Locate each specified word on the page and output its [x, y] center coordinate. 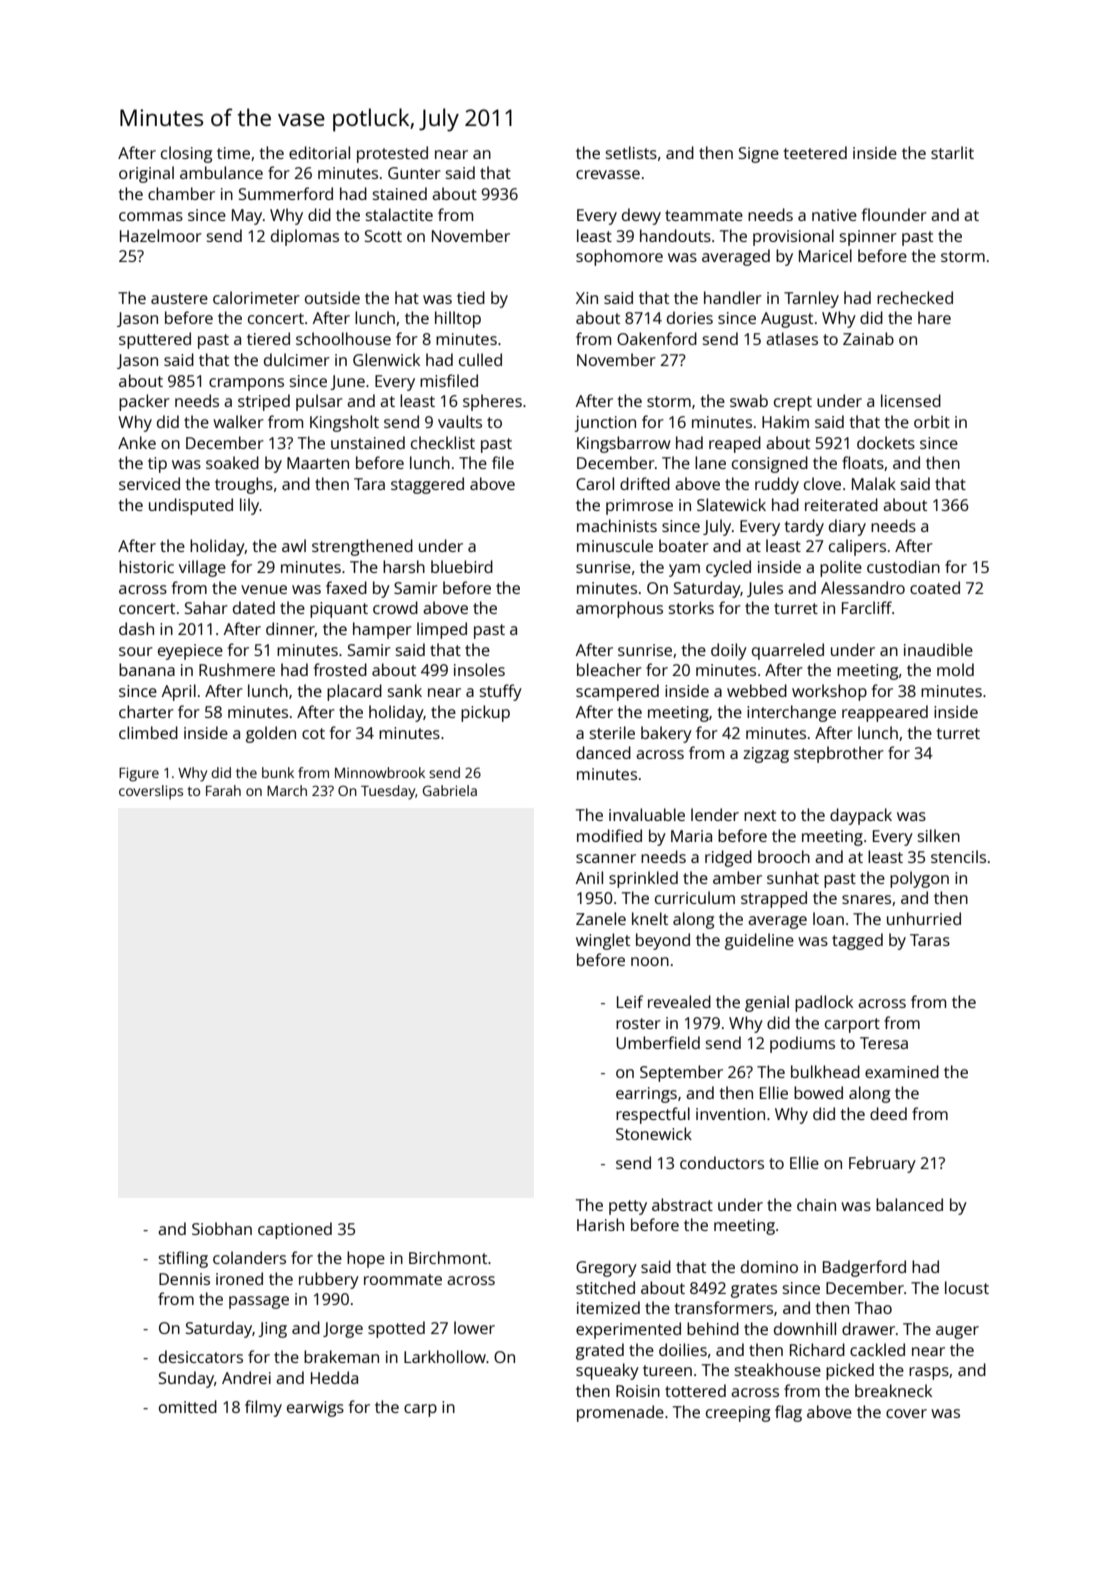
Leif [630, 1001]
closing [186, 154]
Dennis [184, 1279]
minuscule [615, 545]
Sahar [206, 607]
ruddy [777, 485]
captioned [295, 1230]
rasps [929, 1373]
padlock [824, 1003]
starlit [952, 152]
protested [392, 154]
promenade [620, 1413]
